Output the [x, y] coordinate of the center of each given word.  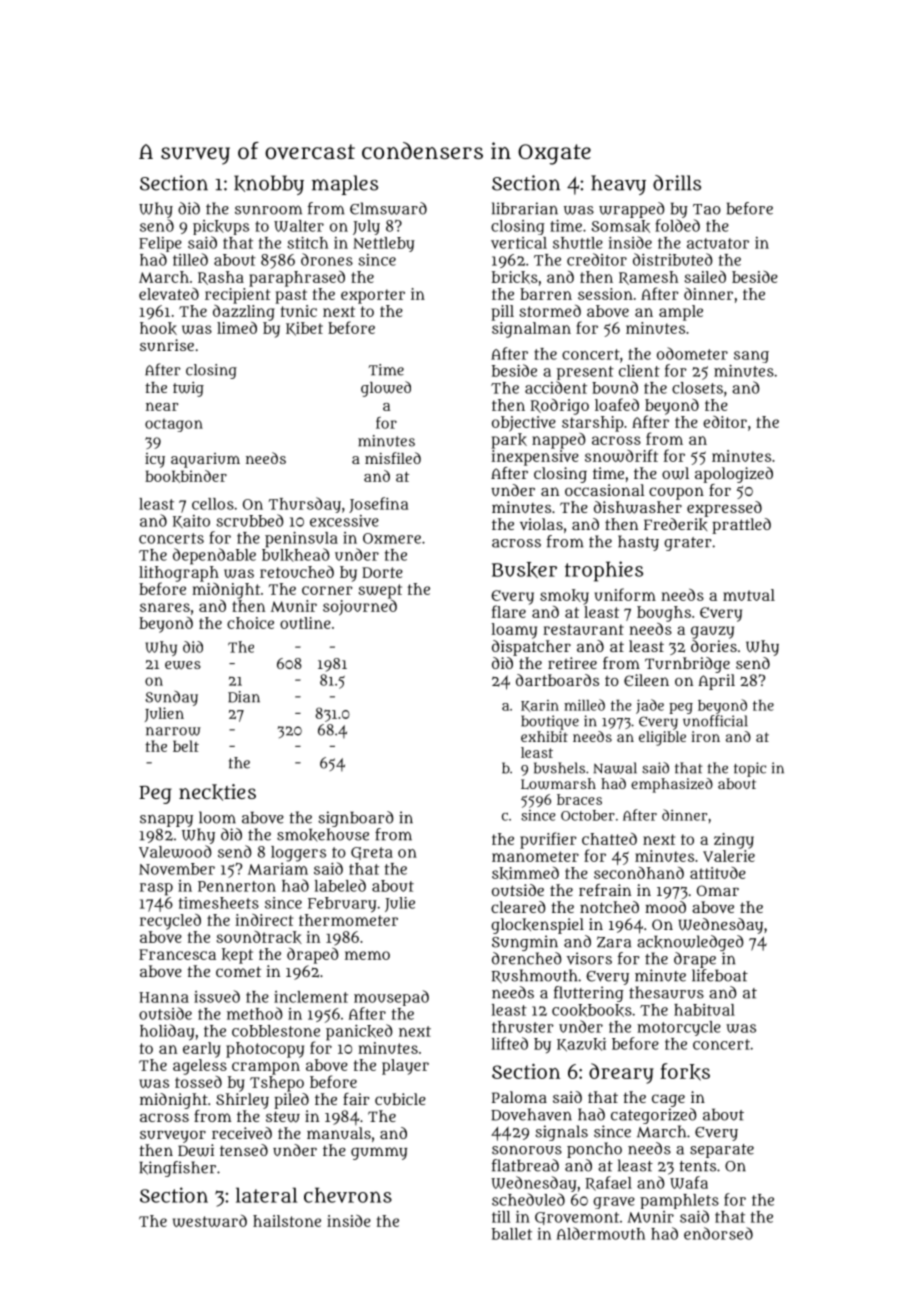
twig [188, 389]
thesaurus [666, 992]
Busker [524, 570]
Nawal [615, 768]
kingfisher [177, 1169]
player [405, 1067]
